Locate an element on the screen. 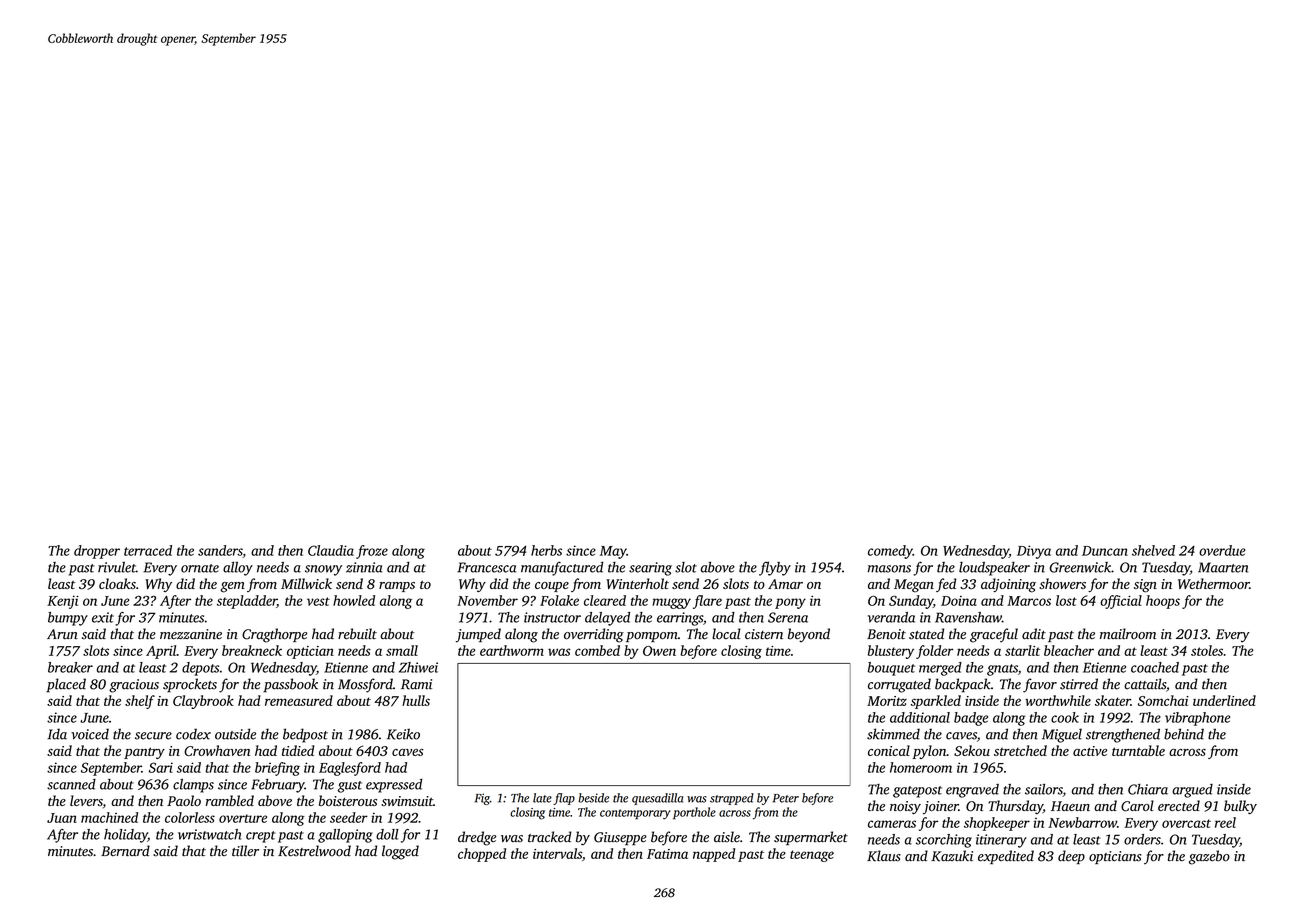 The image size is (1308, 924). dropper is located at coordinates (97, 552).
